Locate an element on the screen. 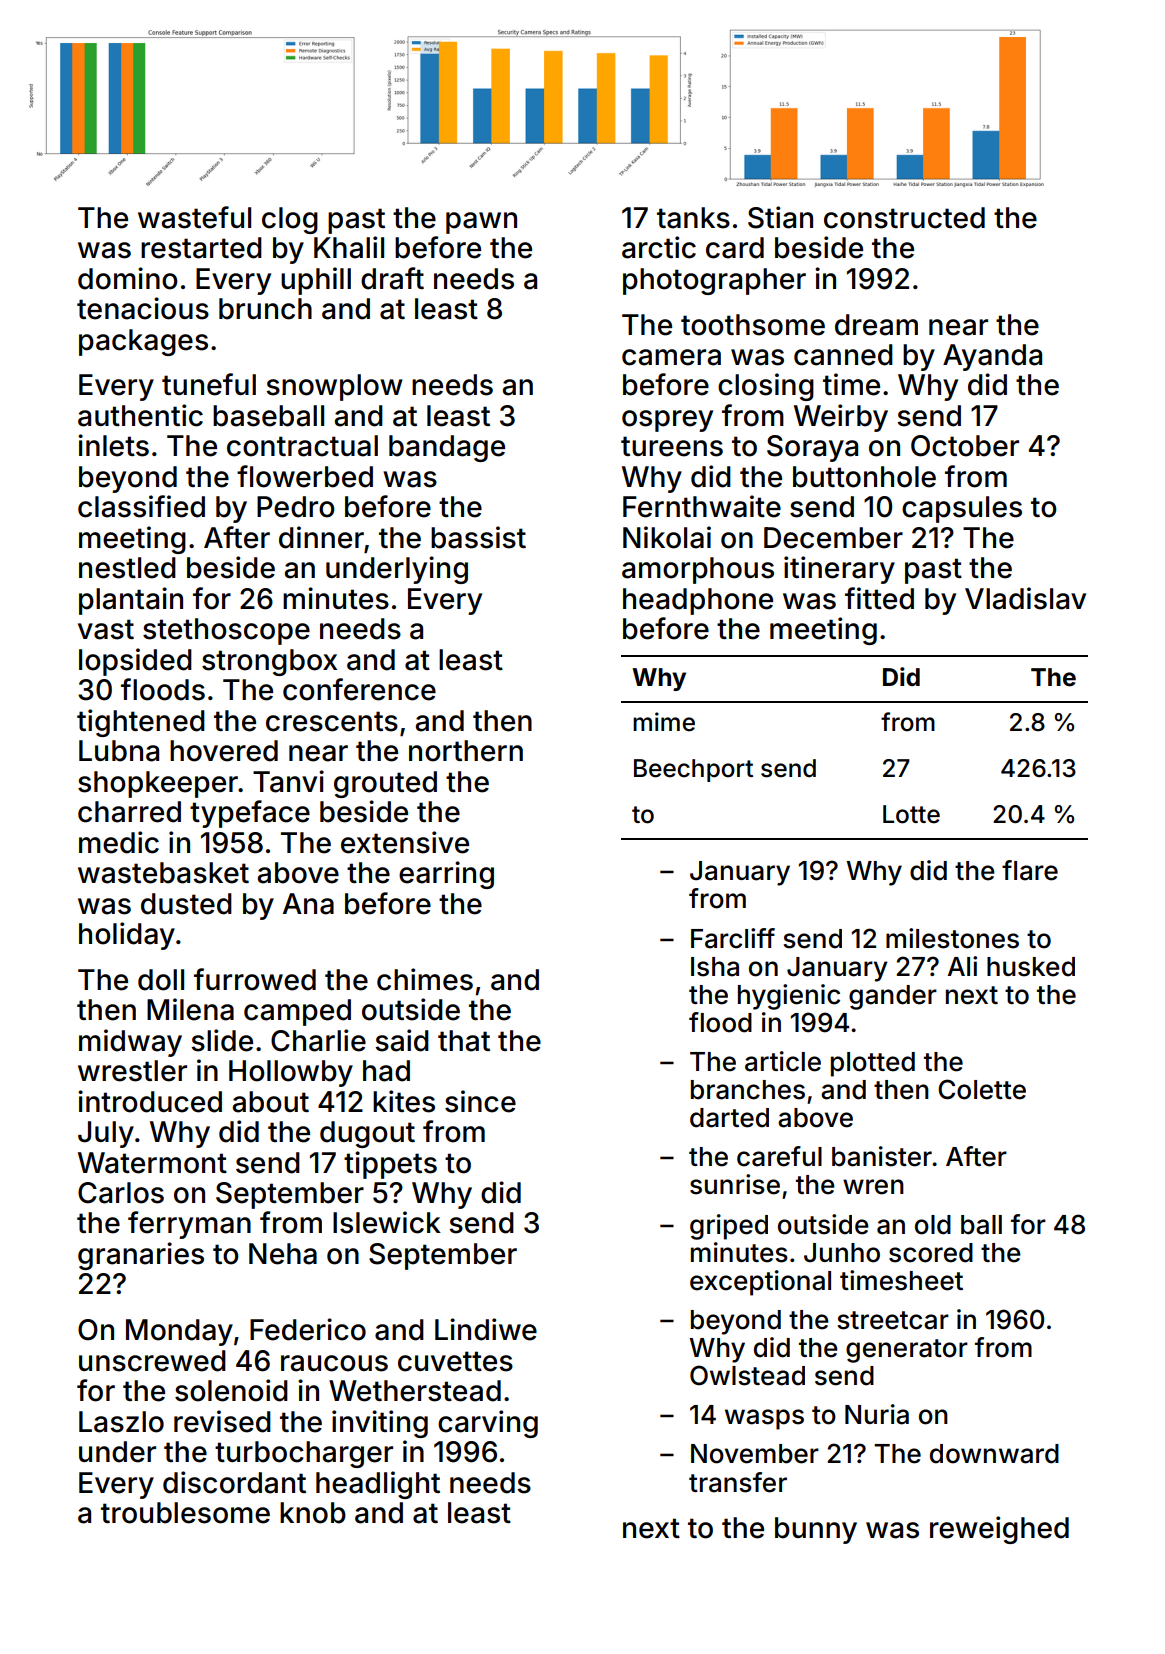 The image size is (1165, 1654). clog is located at coordinates (290, 220).
